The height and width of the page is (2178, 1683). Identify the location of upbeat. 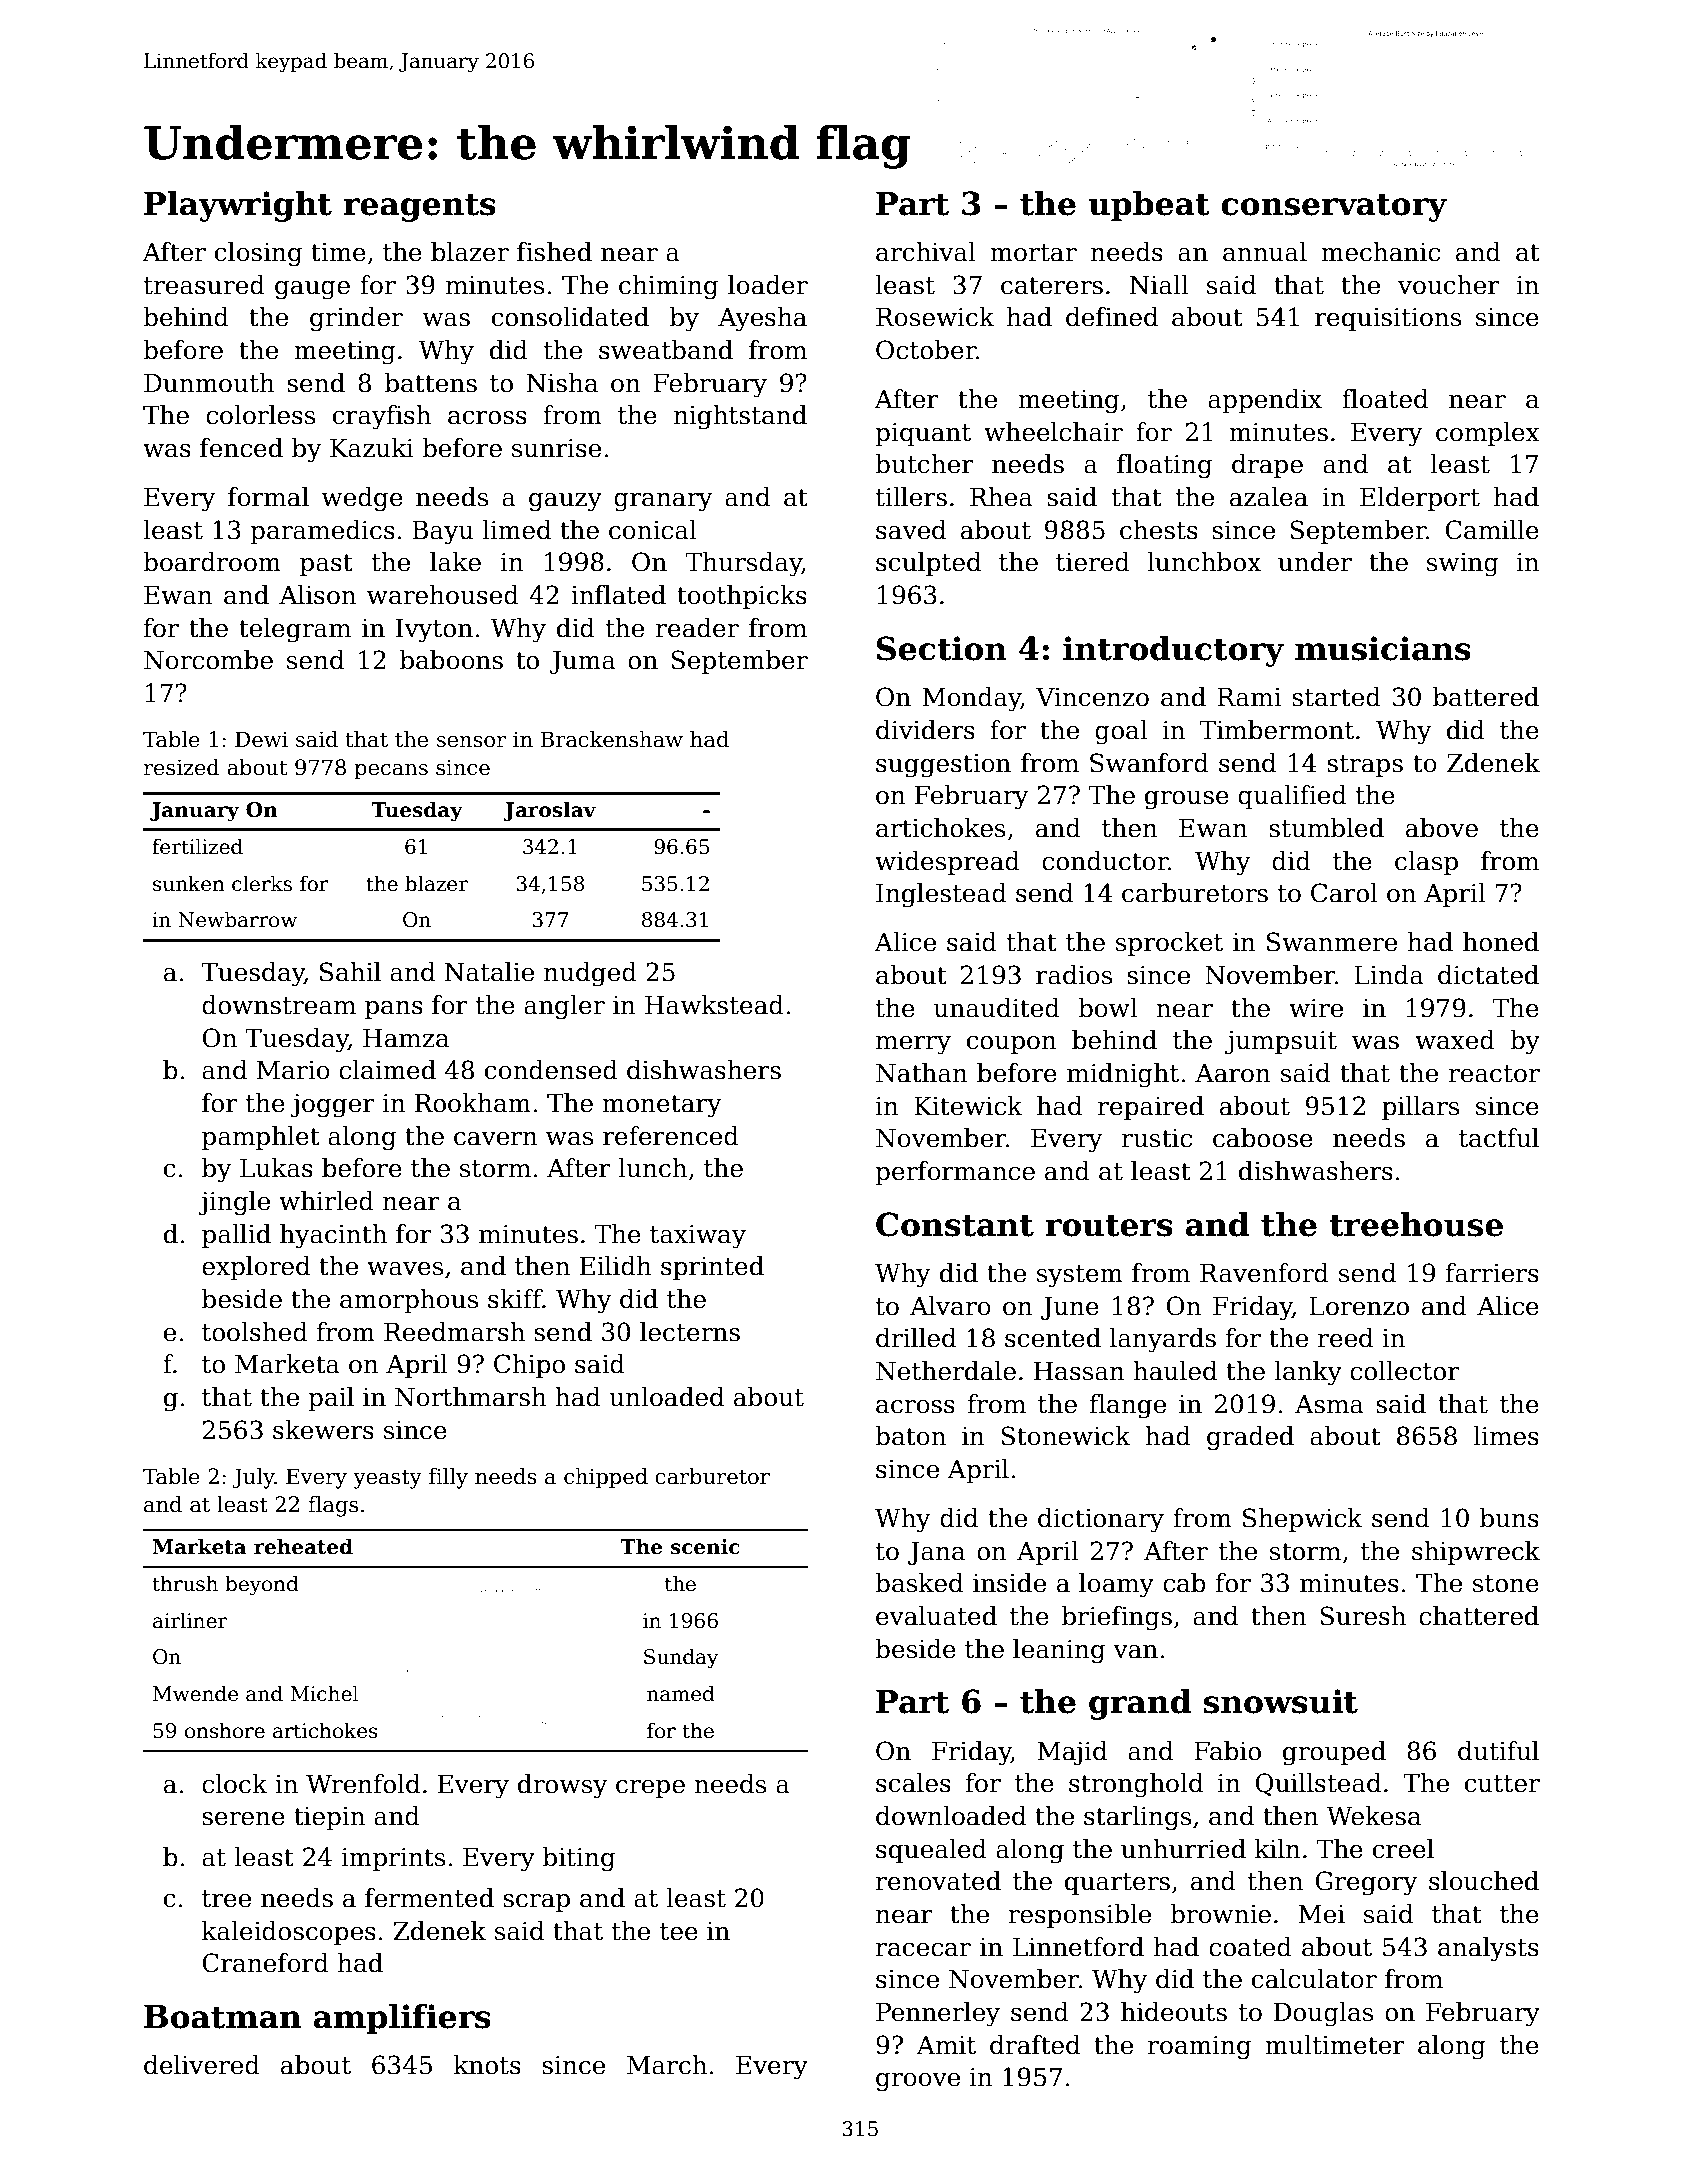
(1149, 206).
